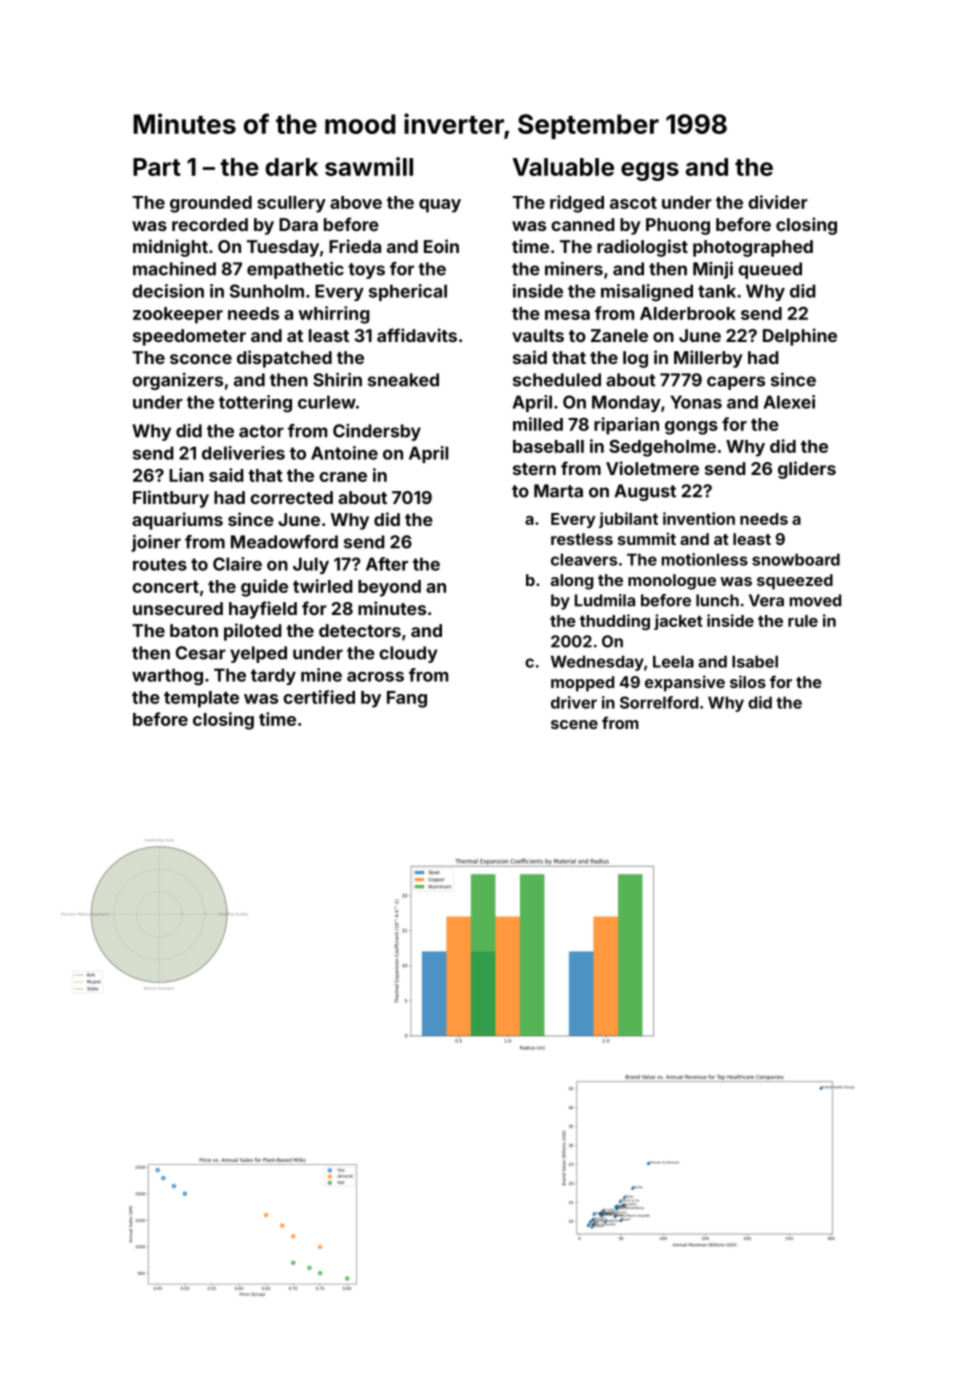 This page has width=976, height=1387. What do you see at coordinates (156, 543) in the page?
I see `joiner` at bounding box center [156, 543].
